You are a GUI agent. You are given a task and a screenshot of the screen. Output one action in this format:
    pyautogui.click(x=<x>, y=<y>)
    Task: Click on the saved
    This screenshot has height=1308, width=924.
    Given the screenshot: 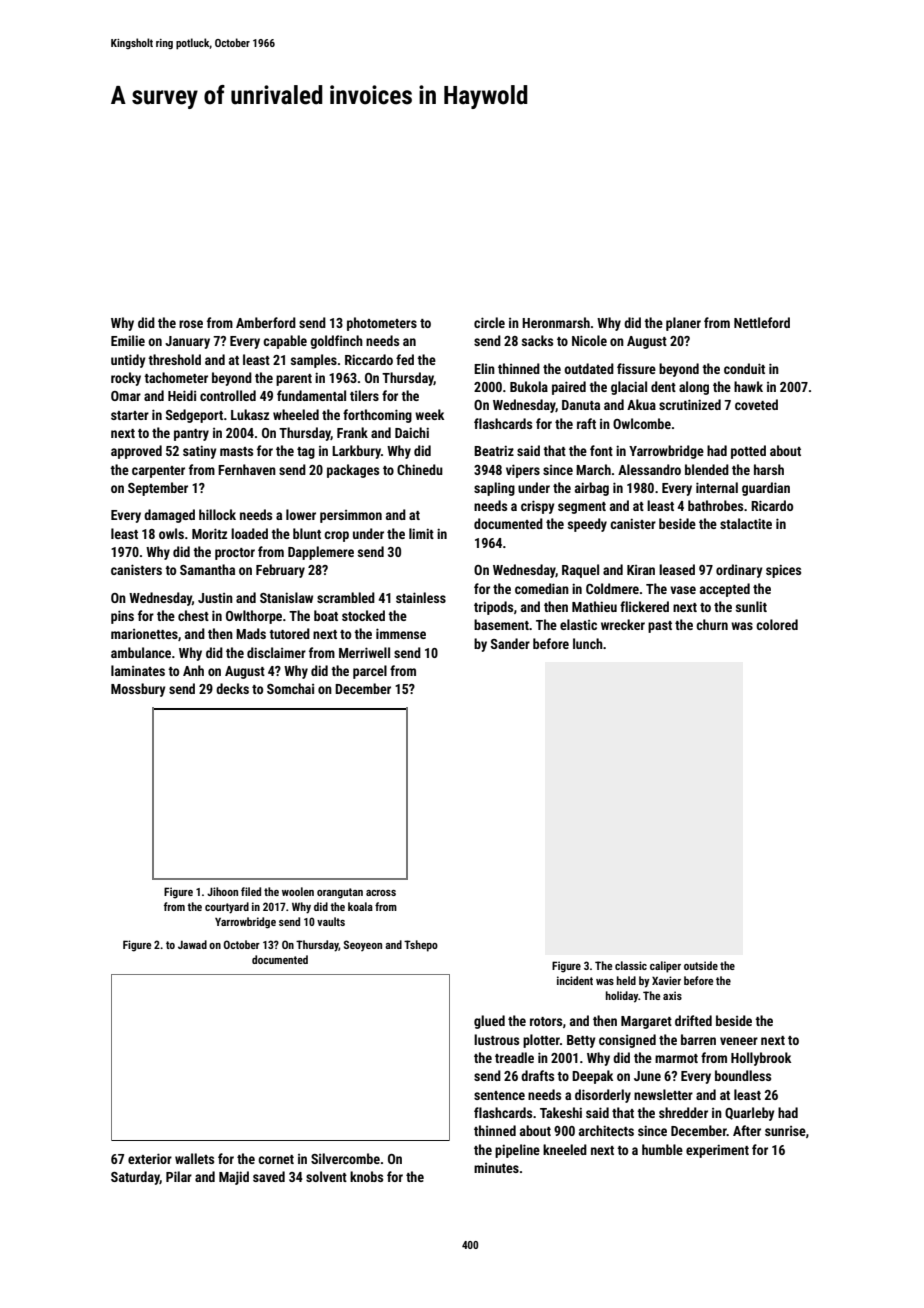 What is the action you would take?
    pyautogui.click(x=269, y=1176)
